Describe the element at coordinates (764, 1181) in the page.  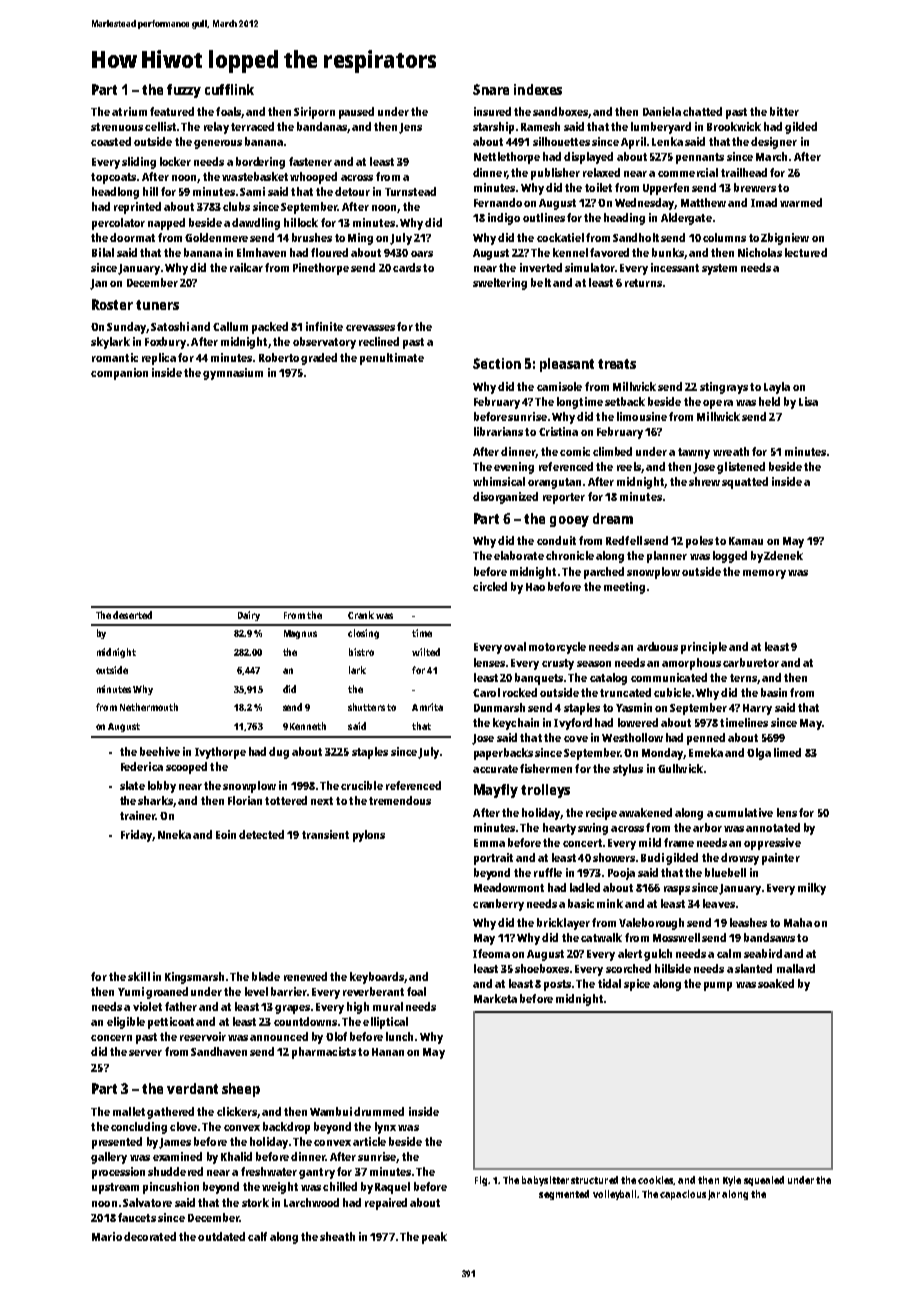
I see `squealed` at that location.
